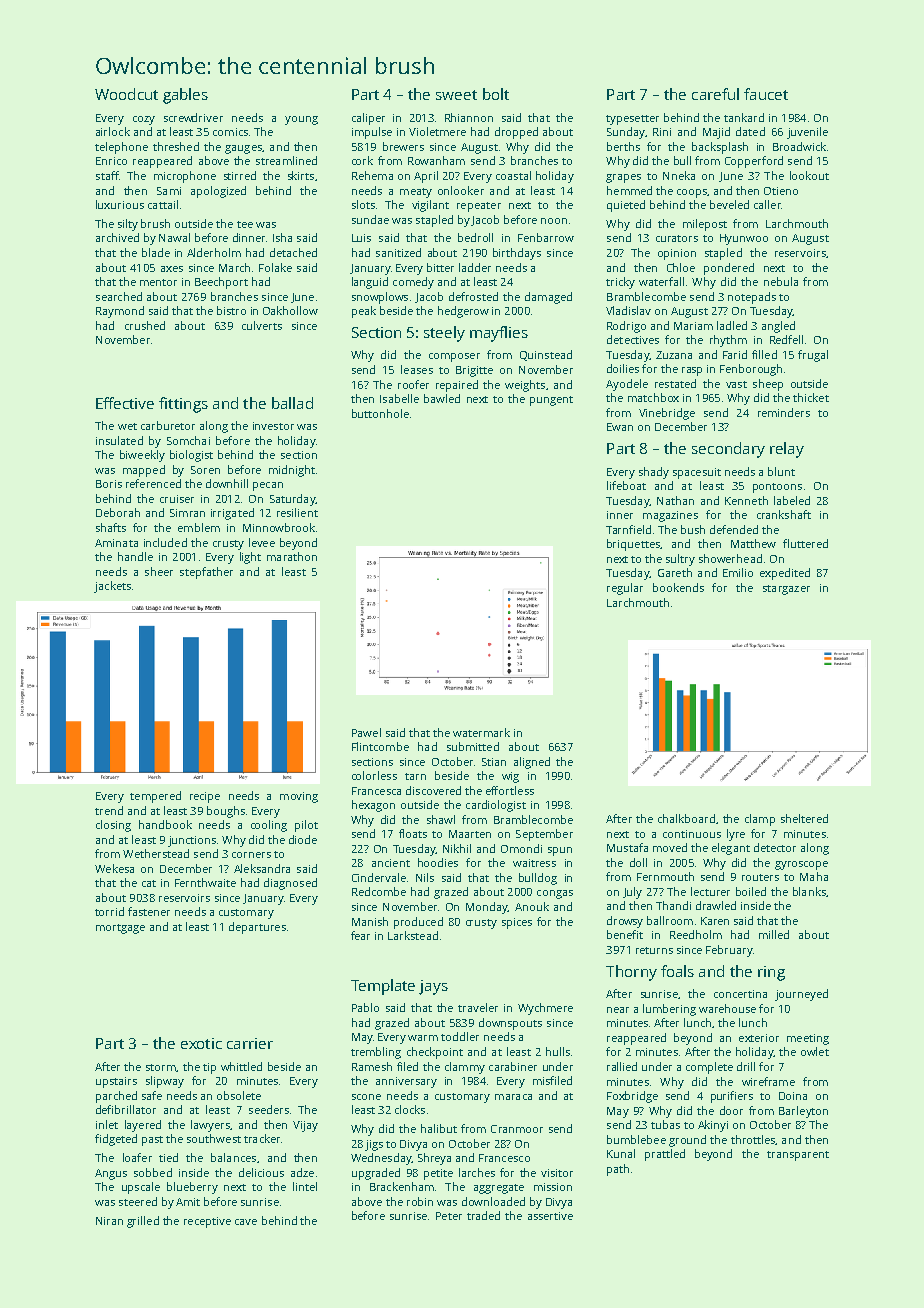 This document has height=1308, width=924. Describe the element at coordinates (398, 252) in the document. I see `sanitized` at that location.
